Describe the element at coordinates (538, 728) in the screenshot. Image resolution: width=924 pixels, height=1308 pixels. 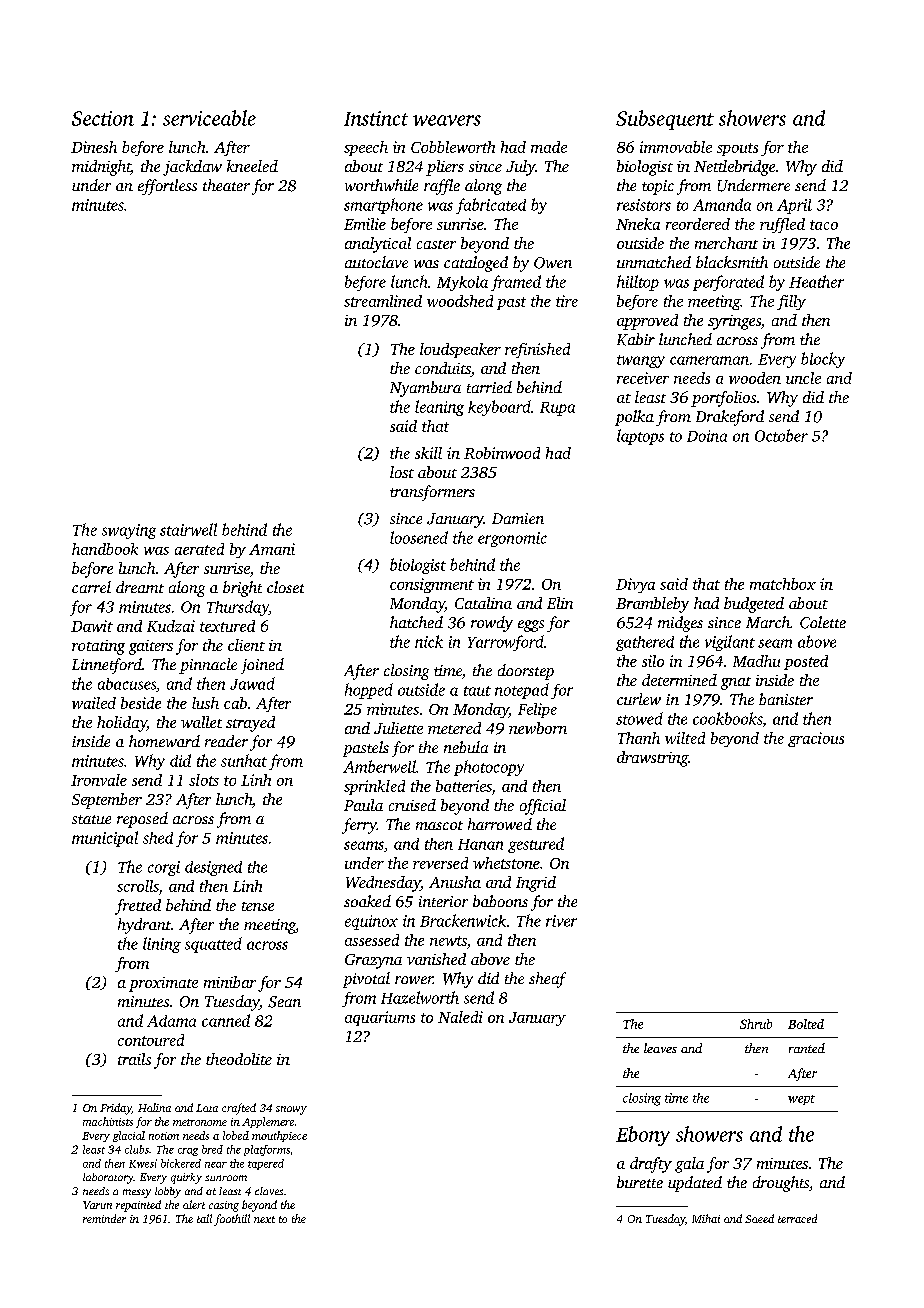
I see `newborn` at that location.
